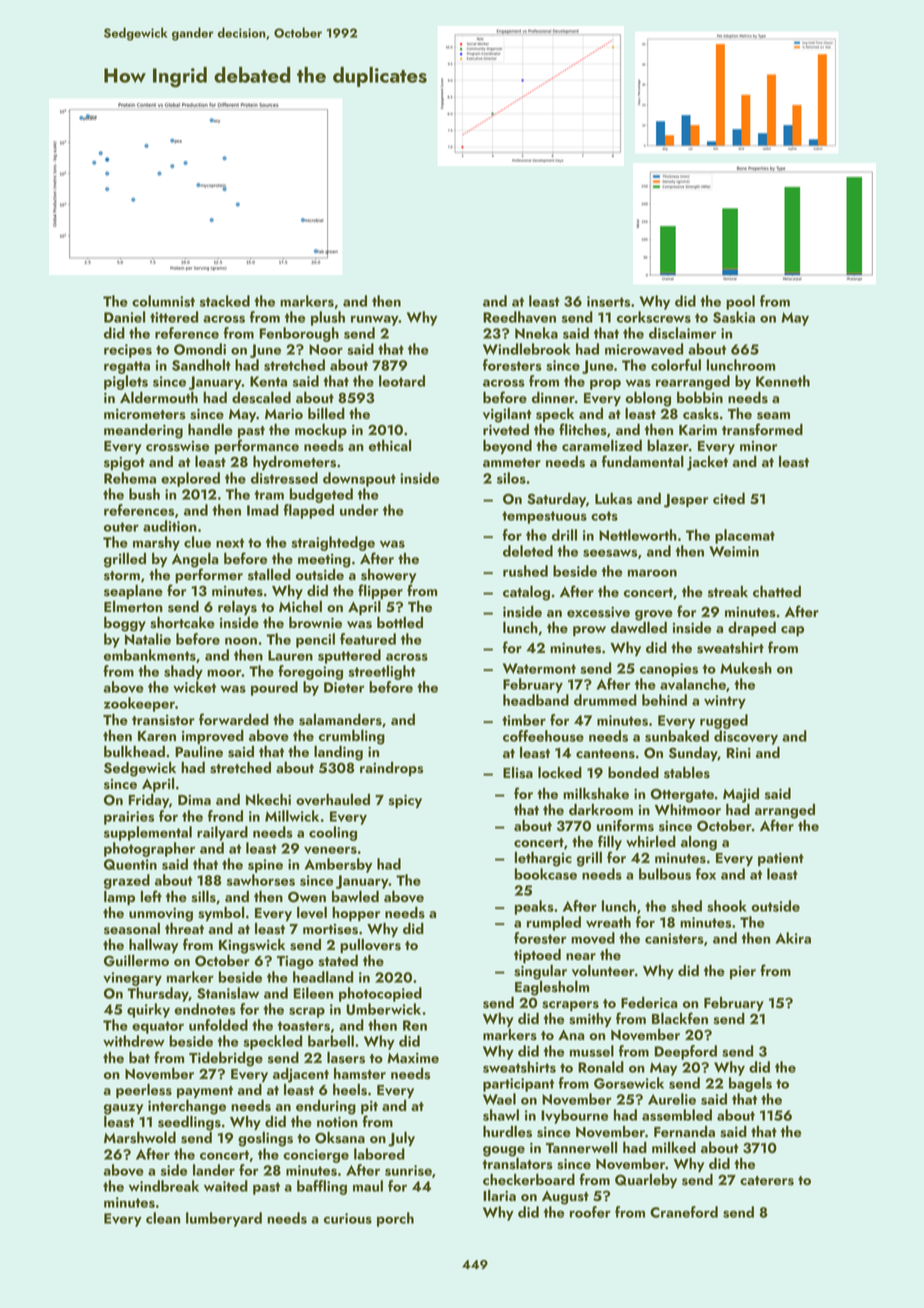 Image resolution: width=924 pixels, height=1308 pixels. I want to click on stacked, so click(225, 301).
